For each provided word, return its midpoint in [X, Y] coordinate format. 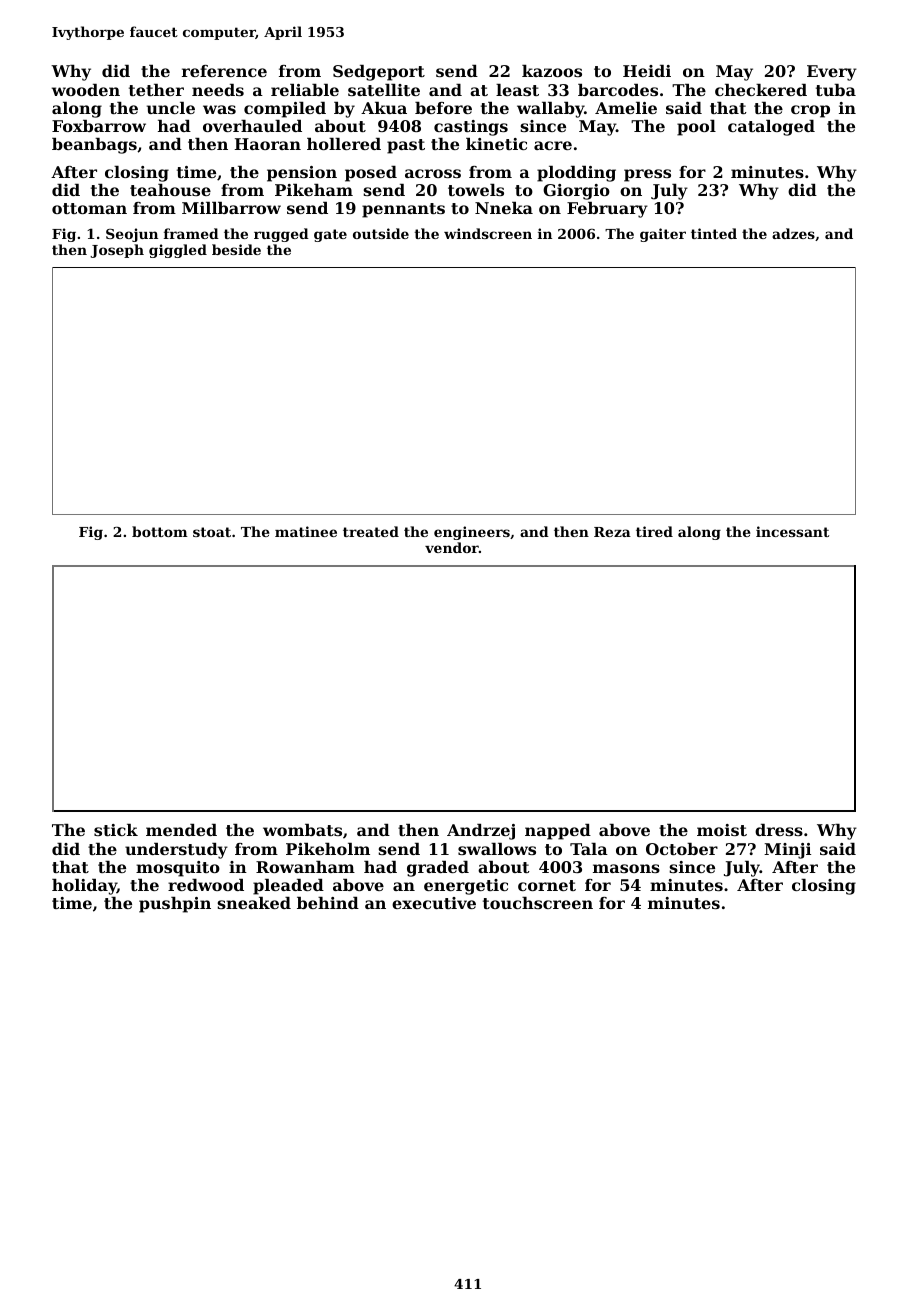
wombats [302, 830]
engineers [472, 533]
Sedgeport [379, 73]
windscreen [488, 233]
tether [156, 90]
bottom [160, 531]
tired [654, 531]
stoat [212, 532]
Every [832, 73]
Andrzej [481, 832]
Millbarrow [231, 208]
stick [116, 830]
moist [722, 830]
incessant [792, 531]
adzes [793, 233]
